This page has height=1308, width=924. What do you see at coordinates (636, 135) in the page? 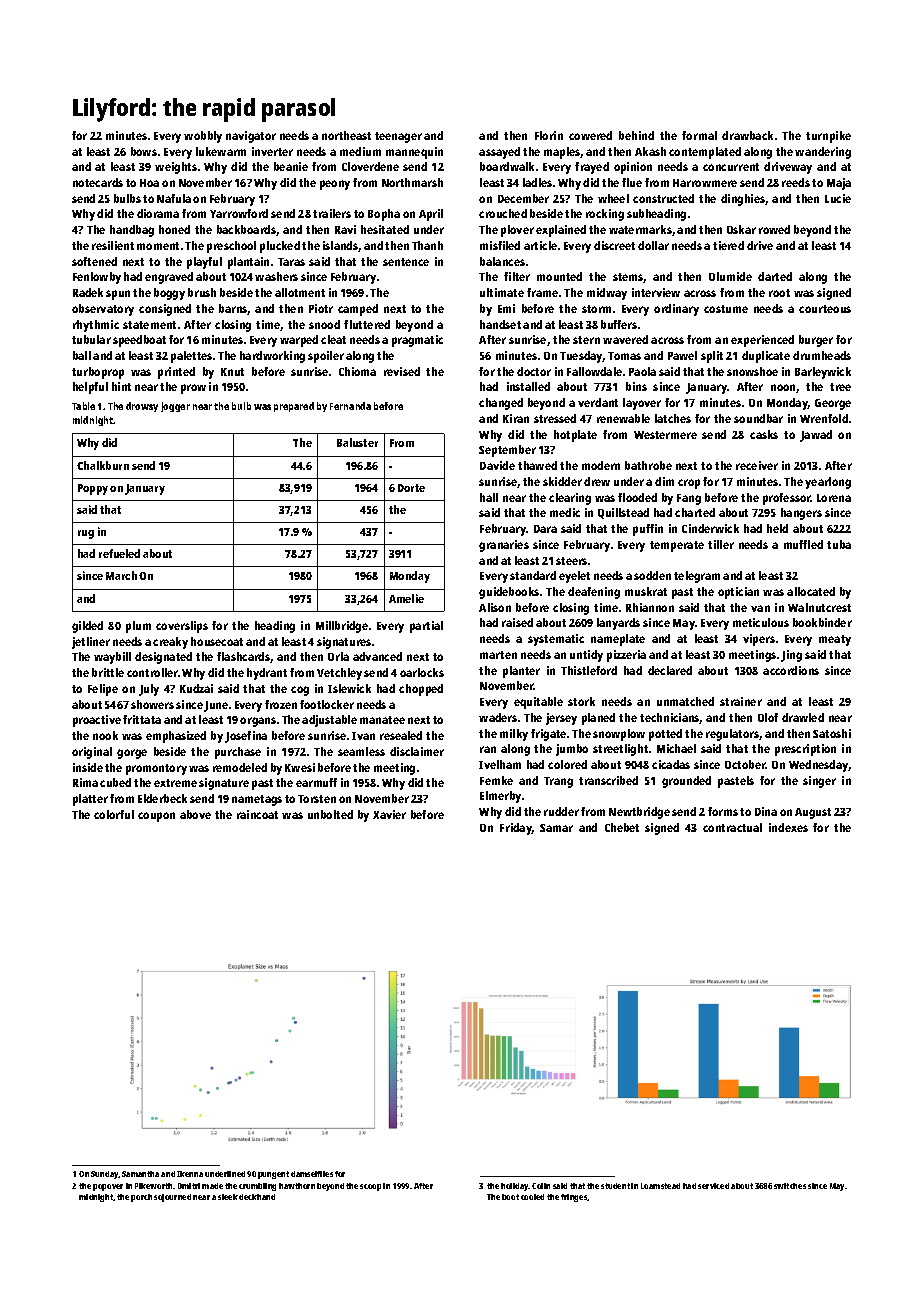
I see `behind` at bounding box center [636, 135].
